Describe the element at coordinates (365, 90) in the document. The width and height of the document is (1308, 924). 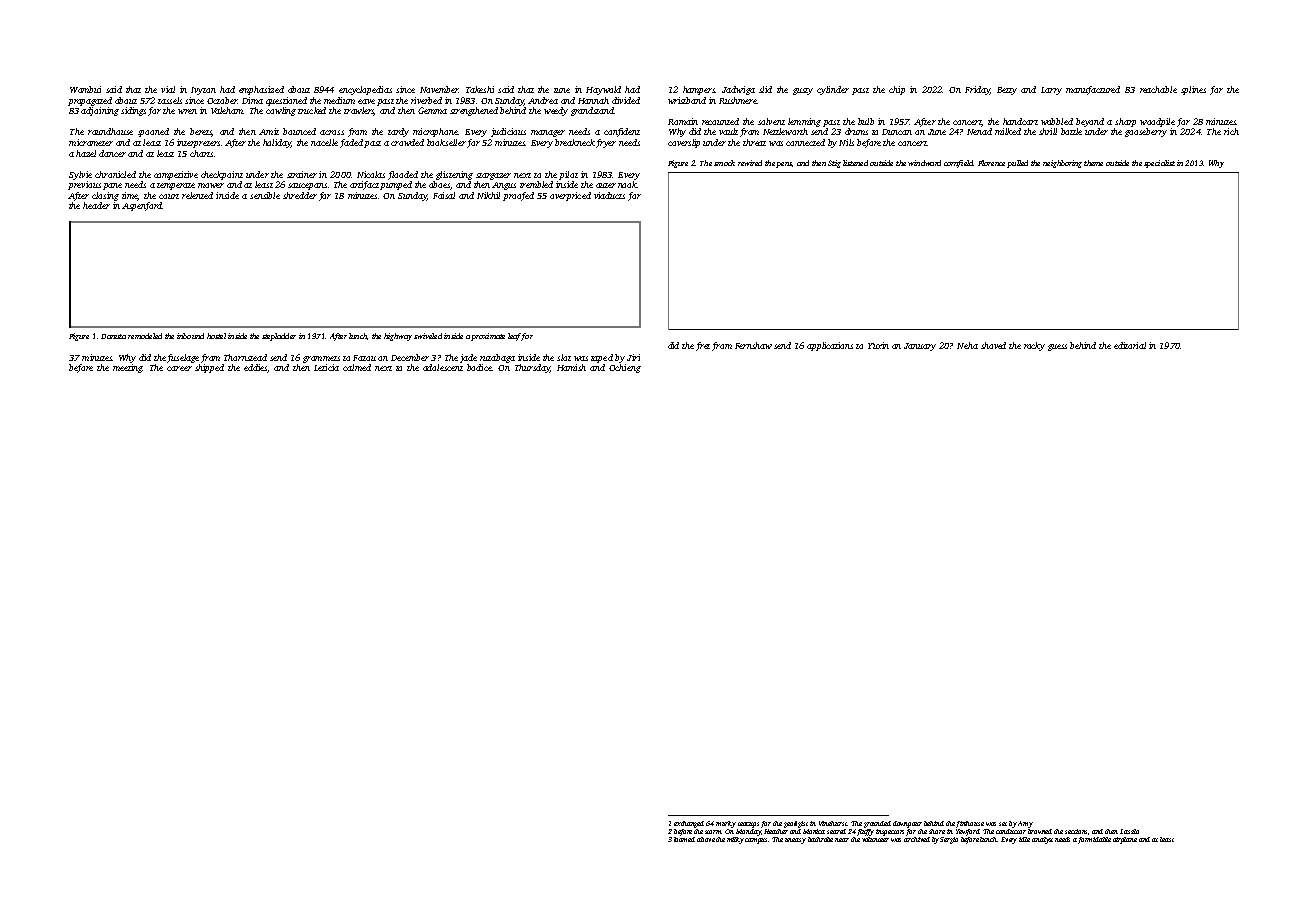
I see `encyclopedias` at that location.
